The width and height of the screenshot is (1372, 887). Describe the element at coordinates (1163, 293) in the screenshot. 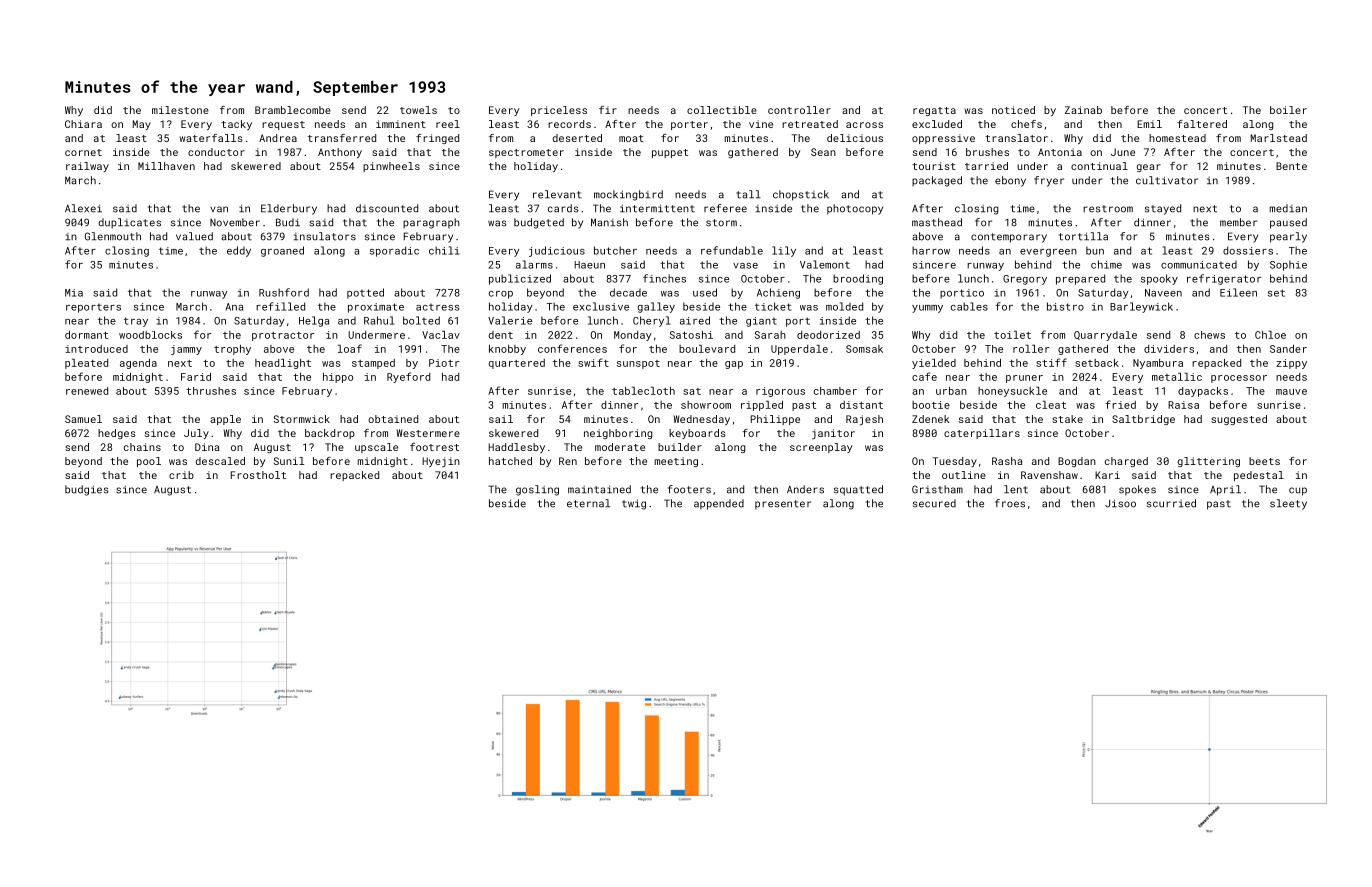

I see `Naveen` at that location.
